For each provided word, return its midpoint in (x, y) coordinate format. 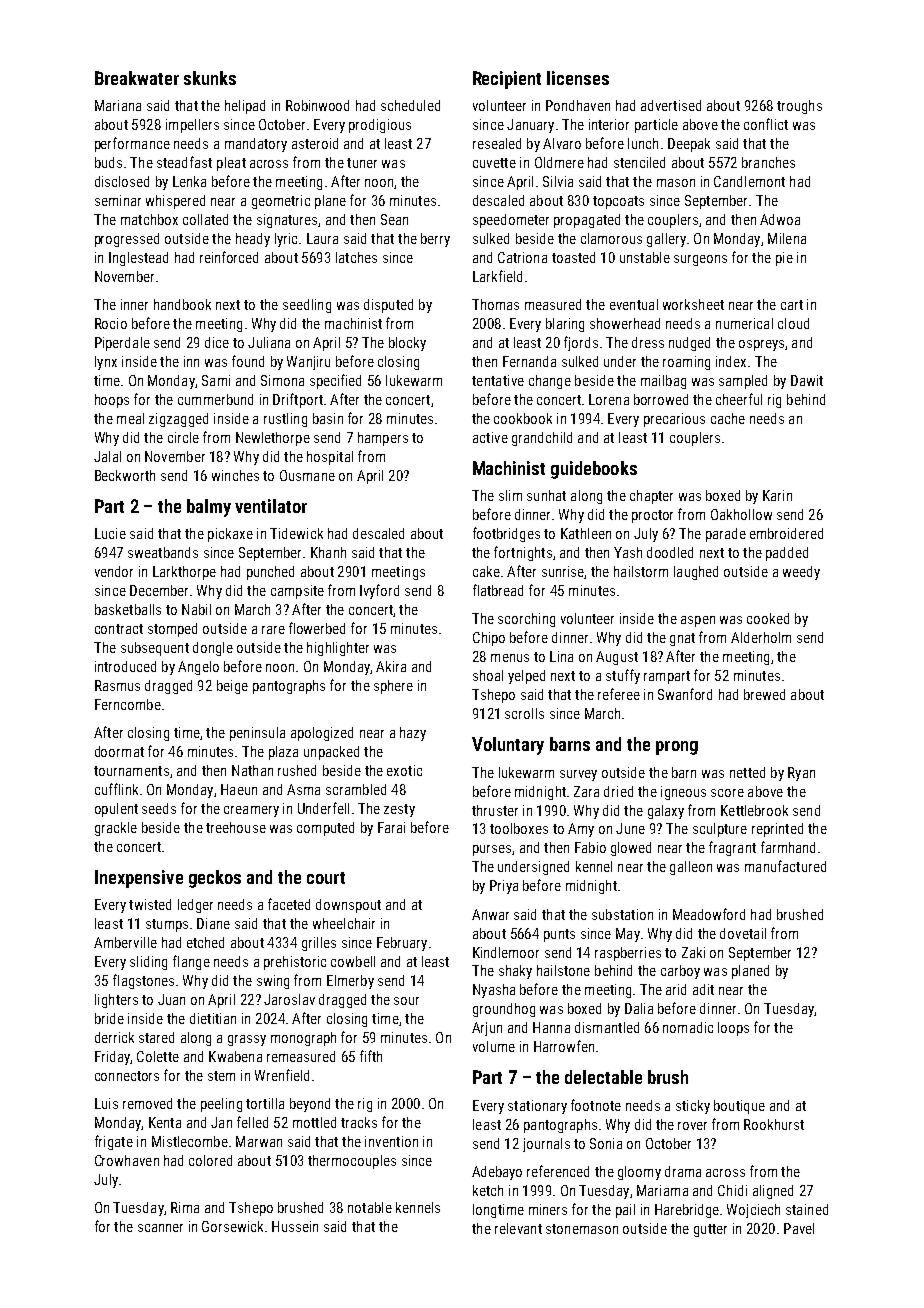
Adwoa (780, 219)
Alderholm (761, 637)
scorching (526, 620)
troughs (799, 107)
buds (108, 162)
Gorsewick (232, 1226)
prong (677, 748)
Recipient (507, 80)
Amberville (125, 942)
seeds (159, 808)
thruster (495, 810)
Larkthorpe (184, 573)
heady (253, 240)
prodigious (380, 126)
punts (559, 935)
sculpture (720, 830)
